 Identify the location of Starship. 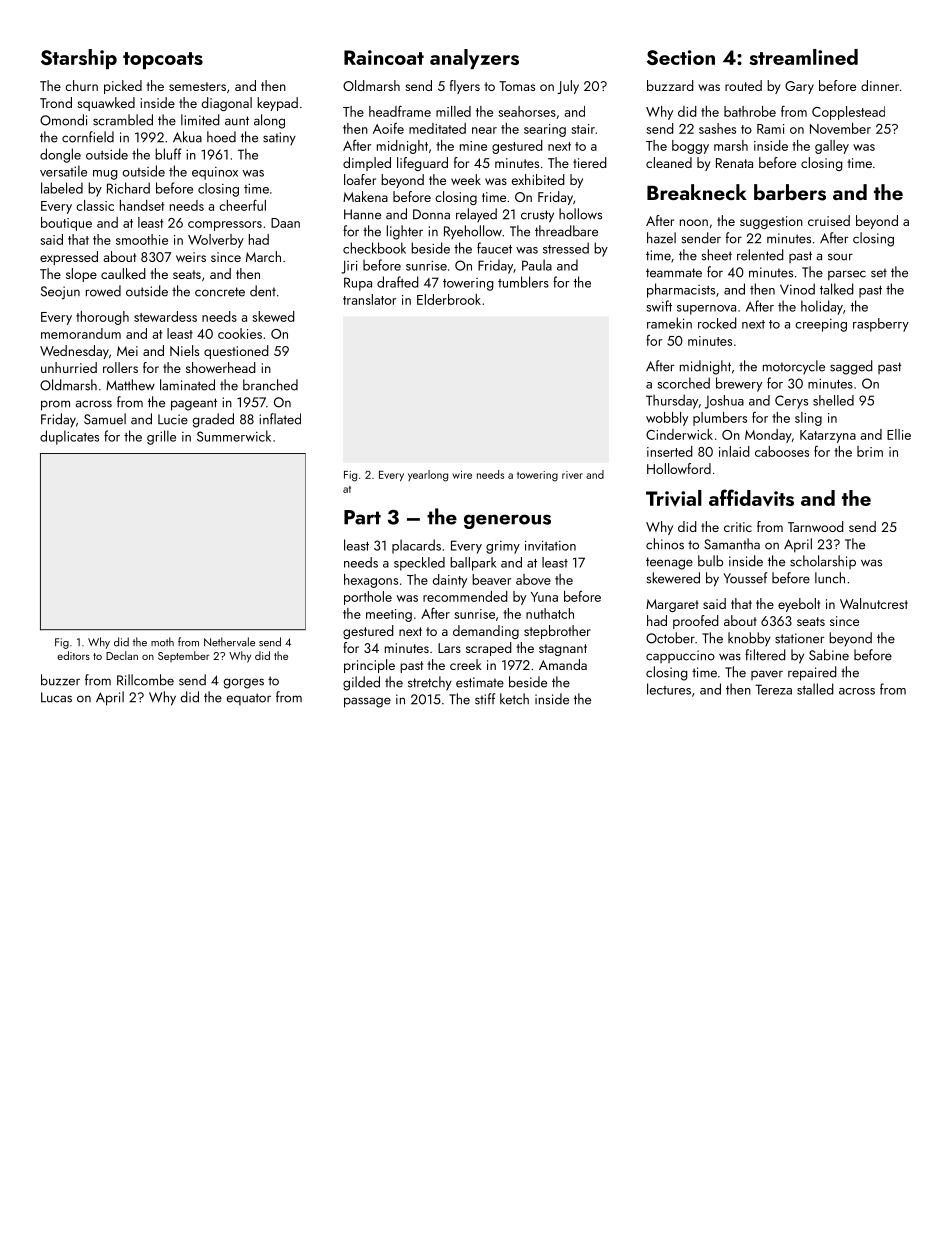
(79, 59).
